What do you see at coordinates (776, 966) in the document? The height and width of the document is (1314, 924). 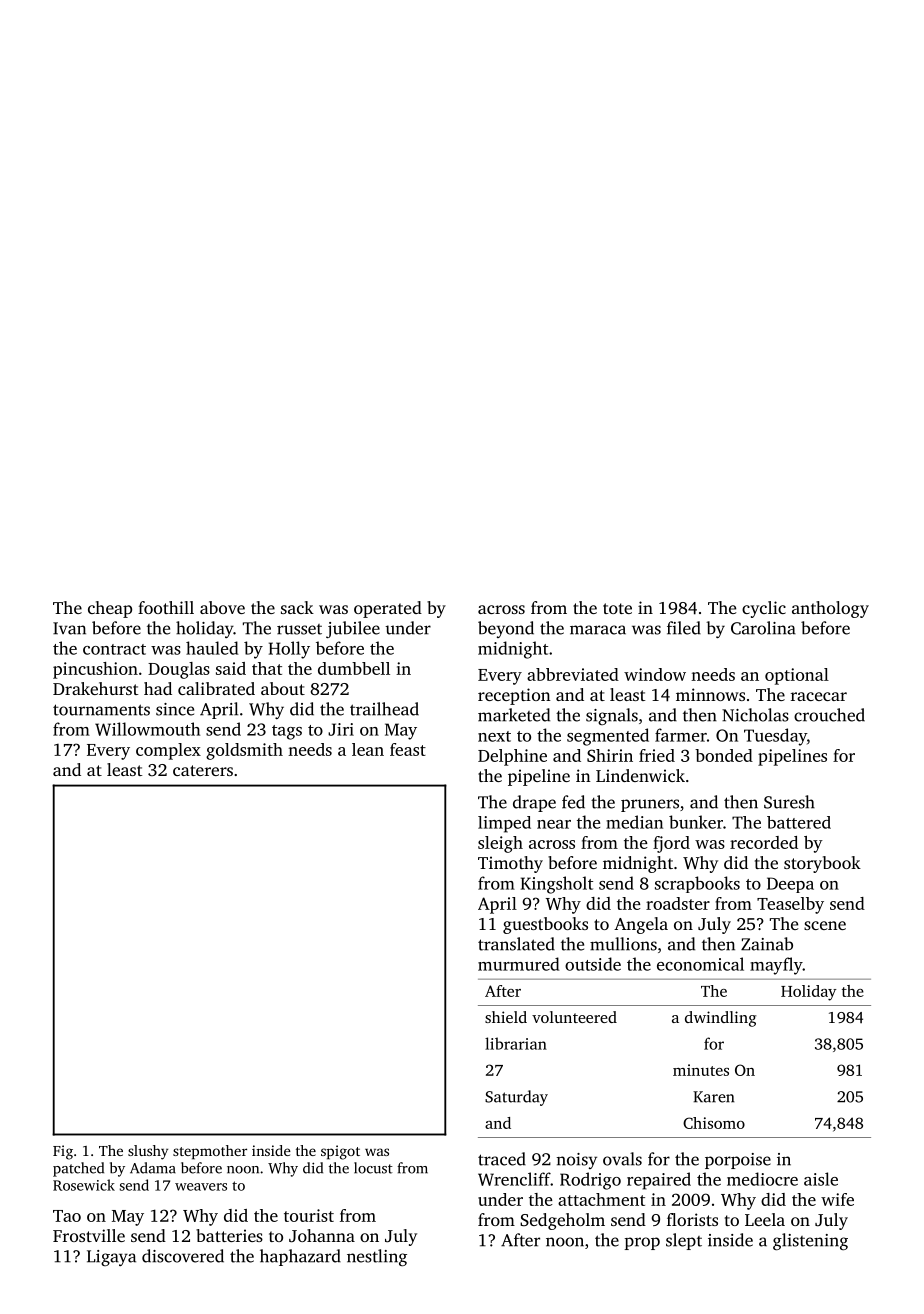 I see `mayfly` at bounding box center [776, 966].
